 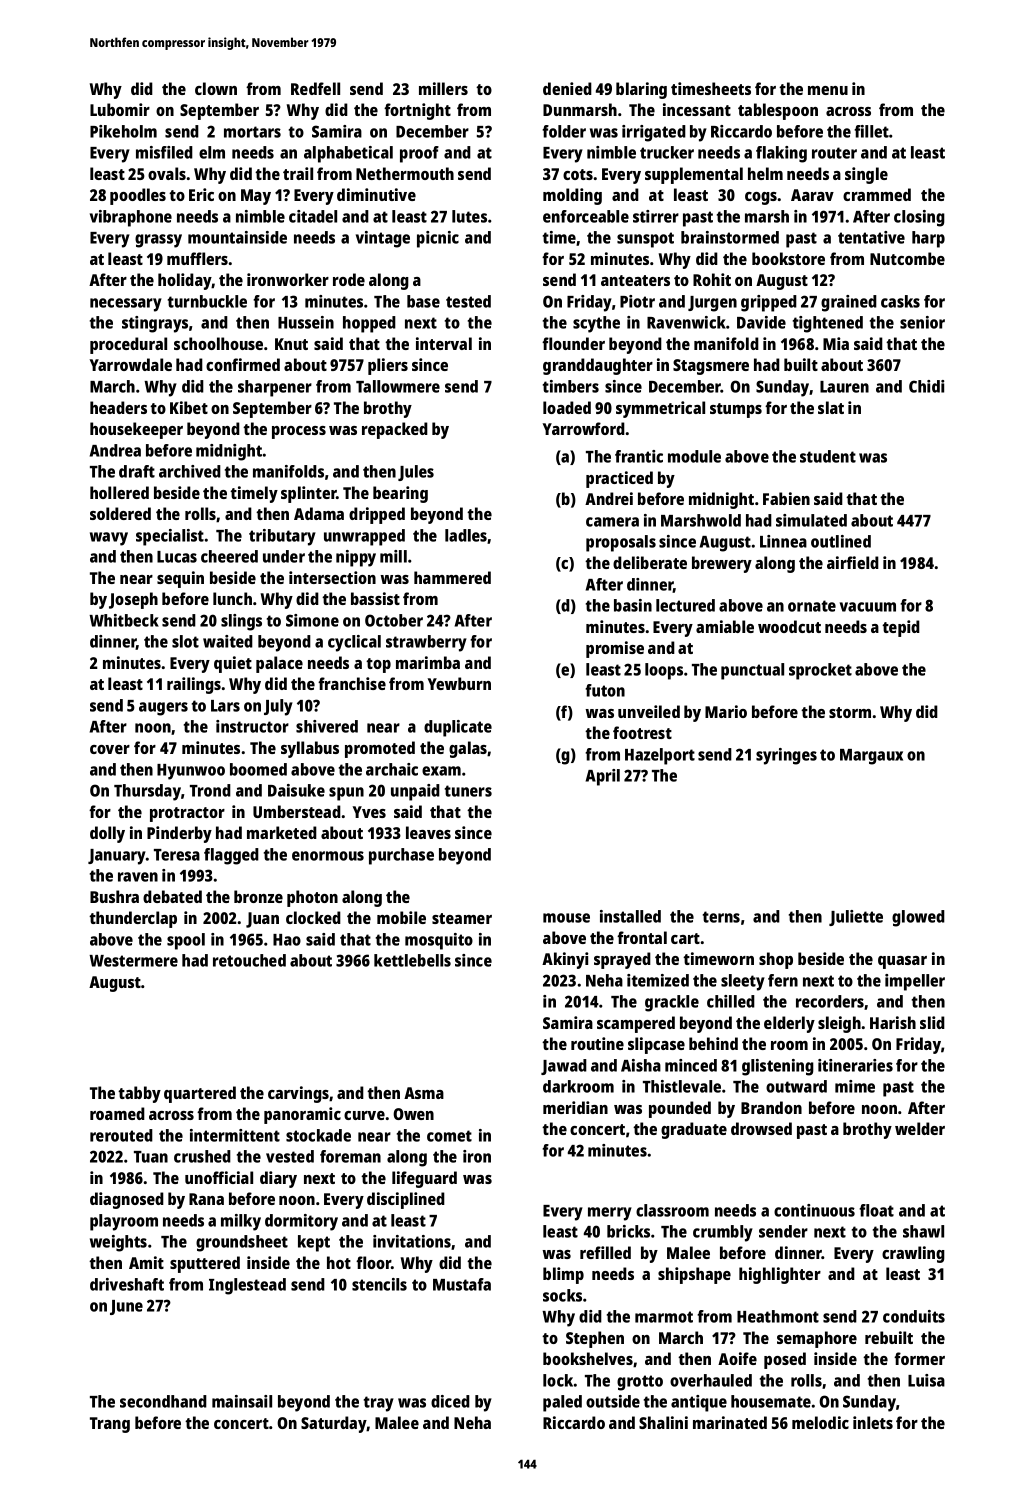 I want to click on milky, so click(x=241, y=1222).
